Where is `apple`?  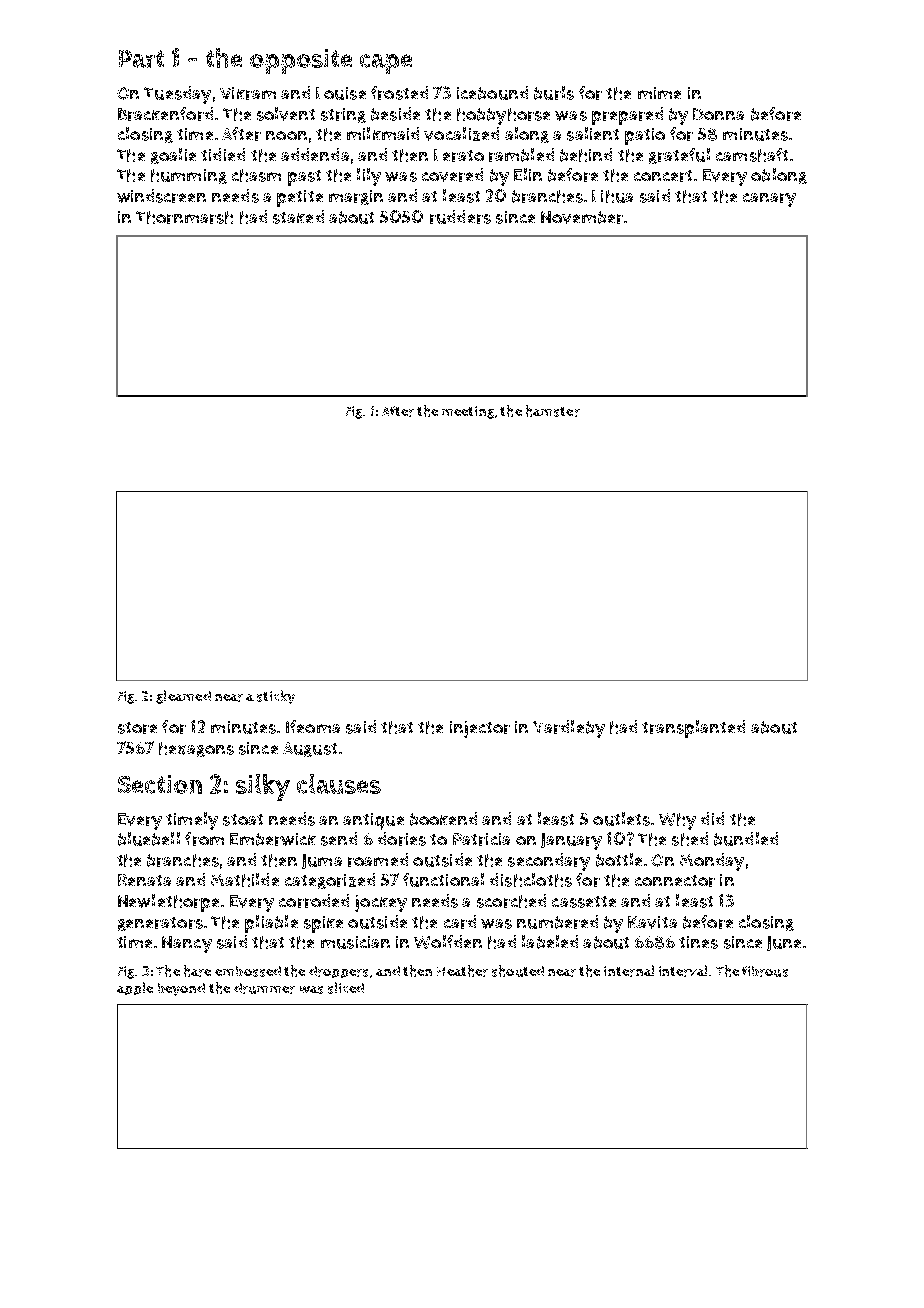
apple is located at coordinates (135, 988).
